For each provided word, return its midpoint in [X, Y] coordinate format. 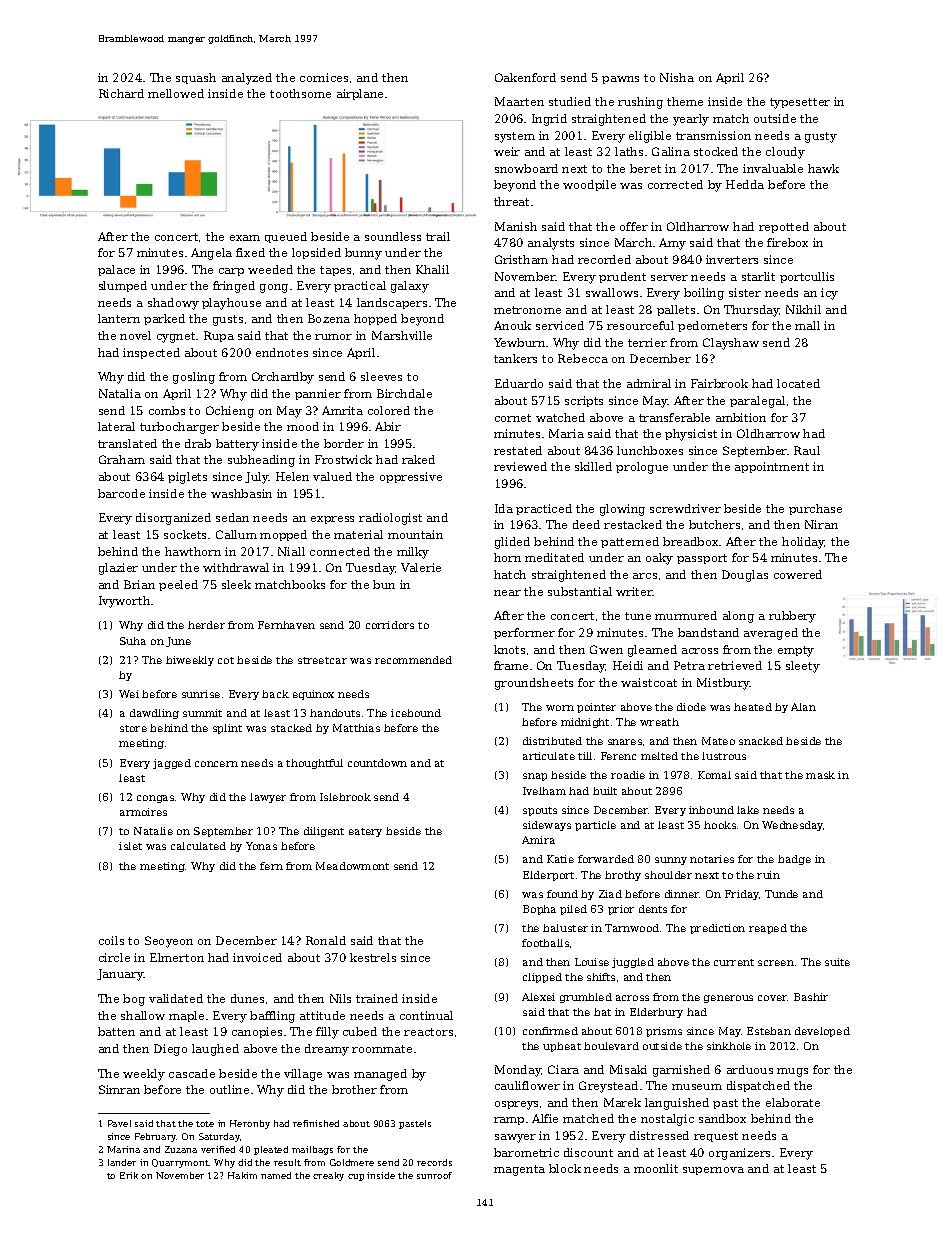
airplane [360, 94]
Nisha [677, 77]
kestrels [373, 957]
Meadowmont [352, 866]
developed [822, 1032]
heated [753, 707]
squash [196, 78]
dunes [247, 998]
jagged [172, 764]
